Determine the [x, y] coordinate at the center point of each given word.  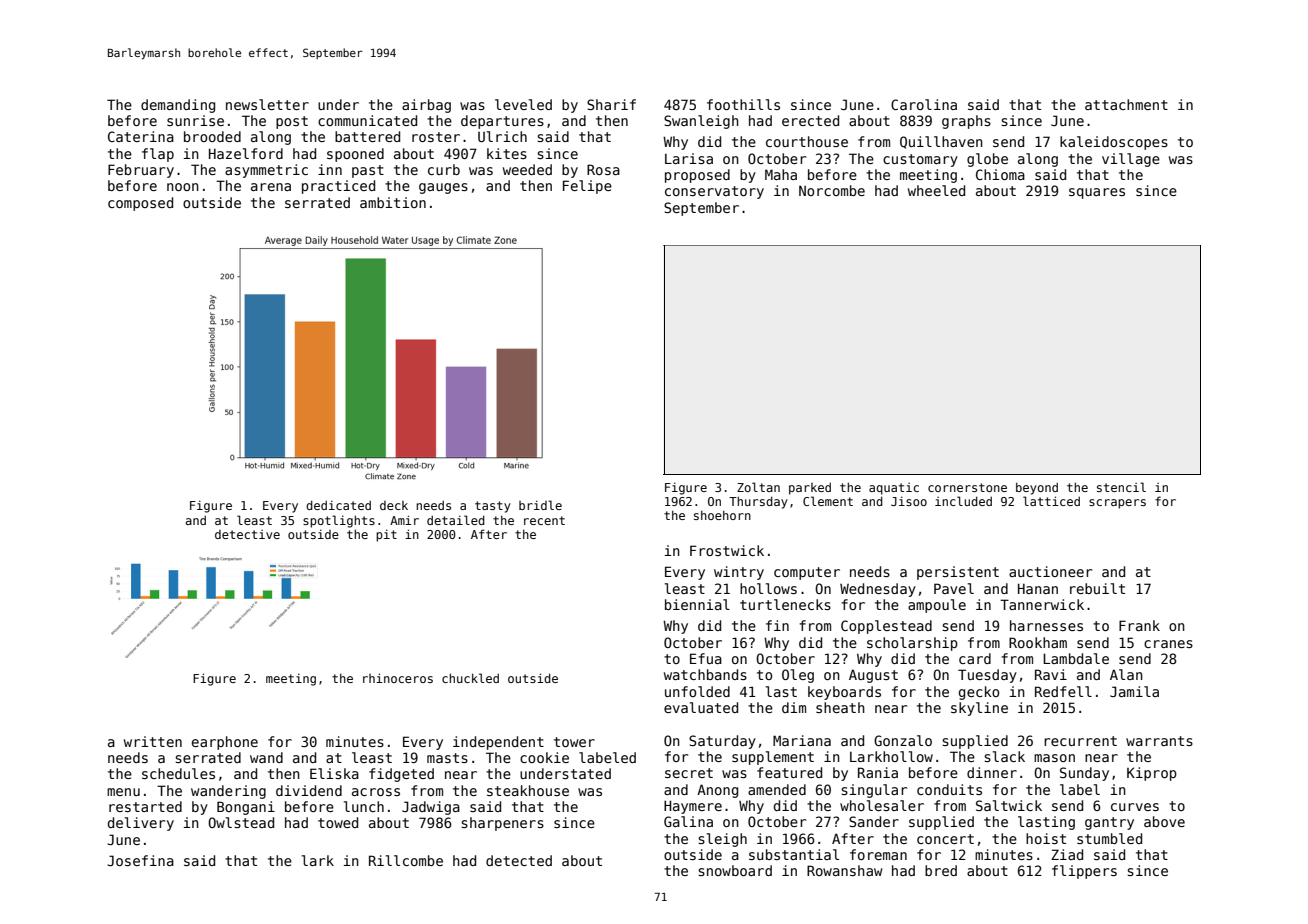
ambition [393, 202]
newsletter [267, 104]
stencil [1121, 487]
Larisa [689, 158]
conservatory [714, 192]
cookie [544, 757]
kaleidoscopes [1114, 143]
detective [247, 534]
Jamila [1134, 691]
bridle [540, 505]
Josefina [140, 860]
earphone [225, 743]
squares [1097, 193]
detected [519, 860]
